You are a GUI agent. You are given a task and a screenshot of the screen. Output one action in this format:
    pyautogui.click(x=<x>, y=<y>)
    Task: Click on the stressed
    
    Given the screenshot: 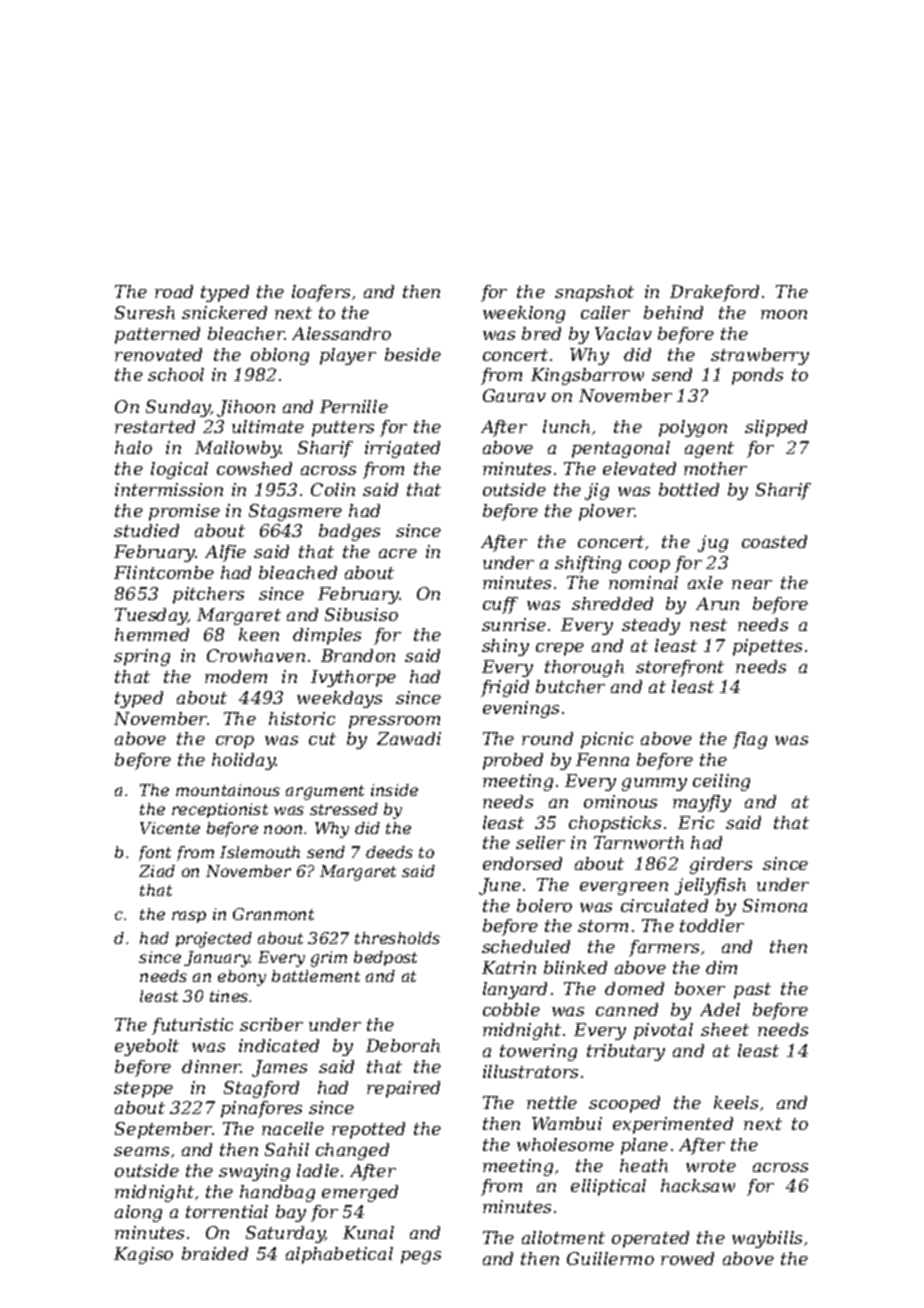 What is the action you would take?
    pyautogui.click(x=344, y=809)
